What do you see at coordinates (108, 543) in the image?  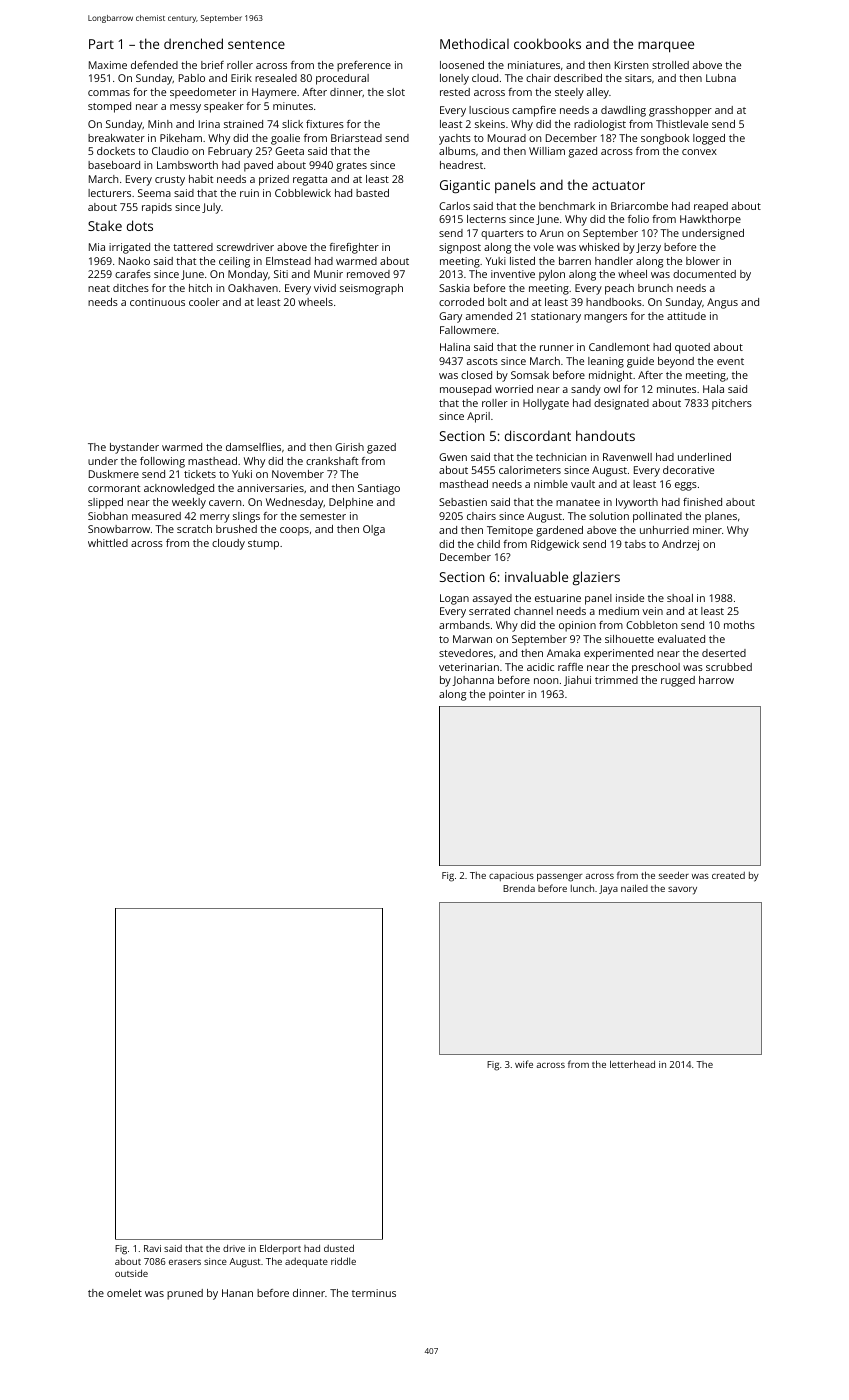 I see `whittled` at bounding box center [108, 543].
